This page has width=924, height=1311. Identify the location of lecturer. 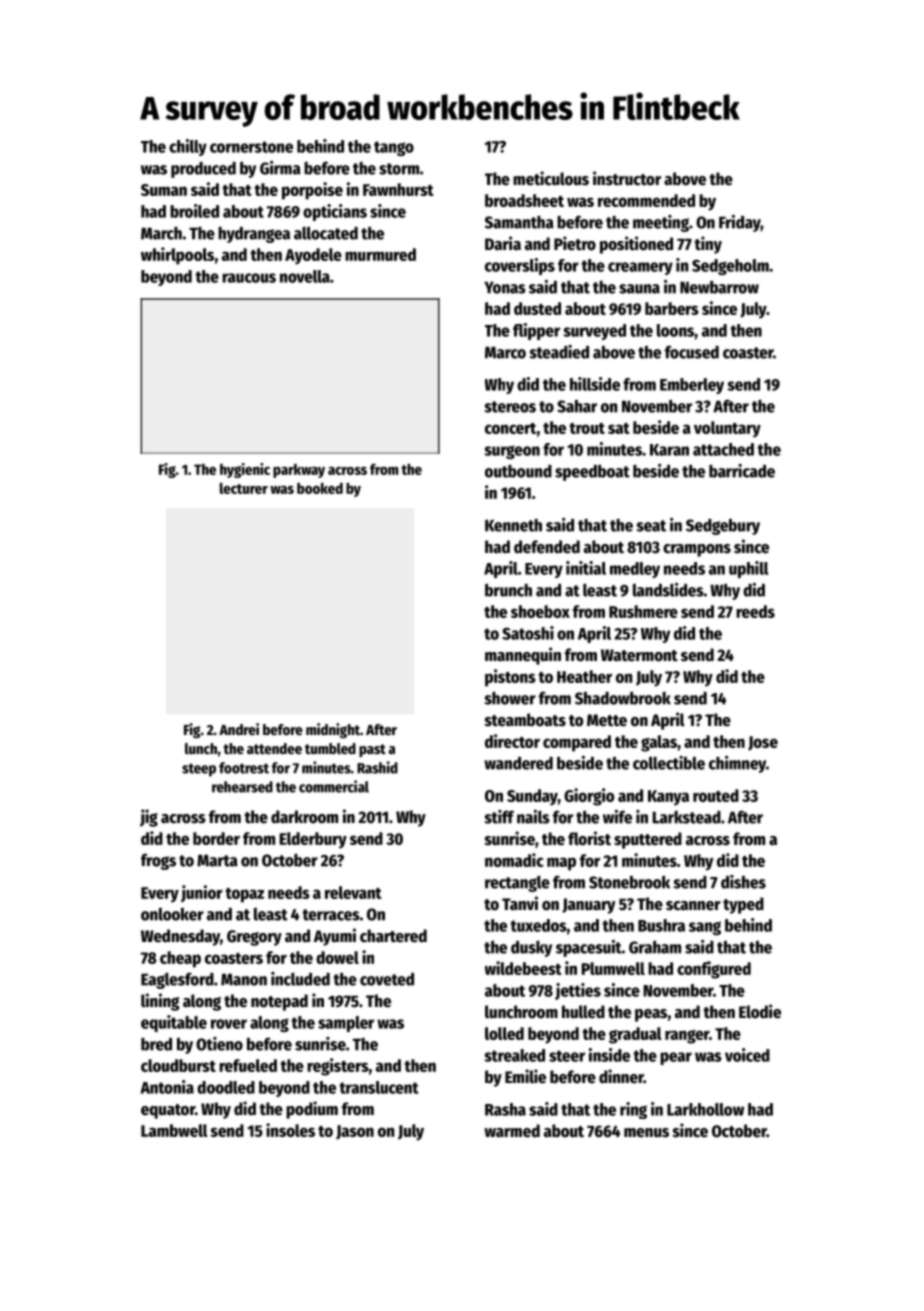
(244, 488).
